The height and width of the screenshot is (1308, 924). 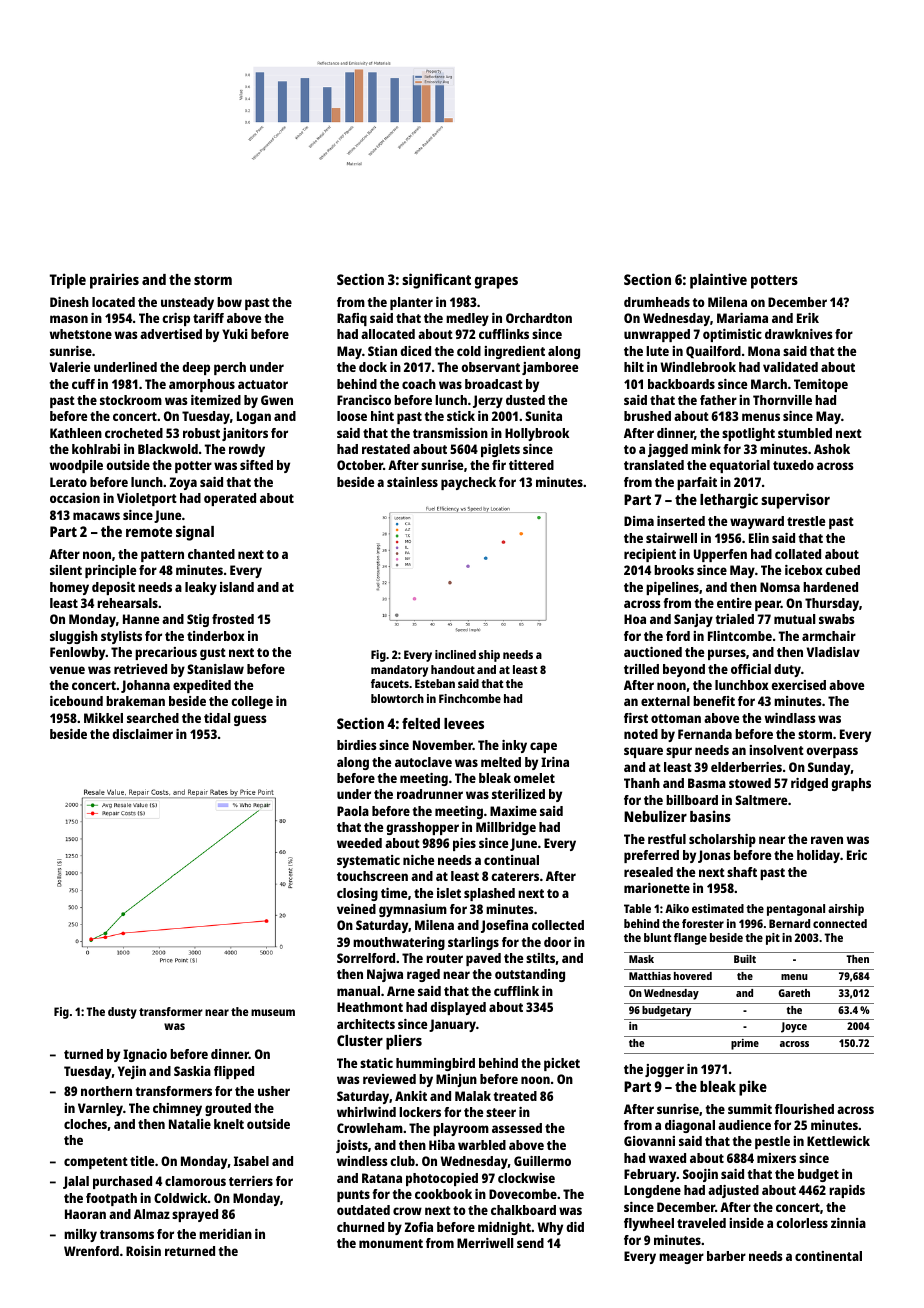 I want to click on time, so click(x=394, y=893).
